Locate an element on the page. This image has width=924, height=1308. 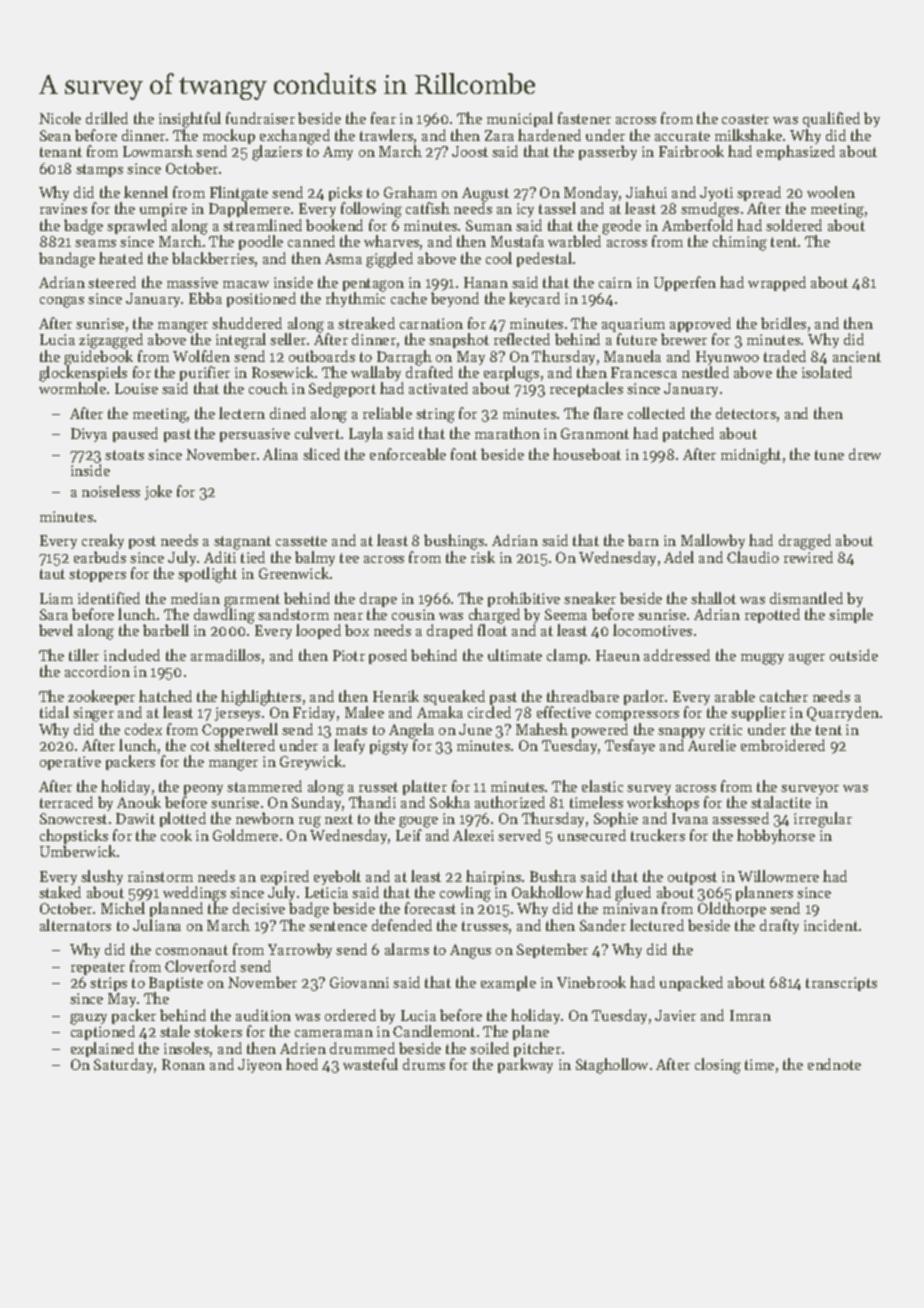
kennel is located at coordinates (146, 192).
